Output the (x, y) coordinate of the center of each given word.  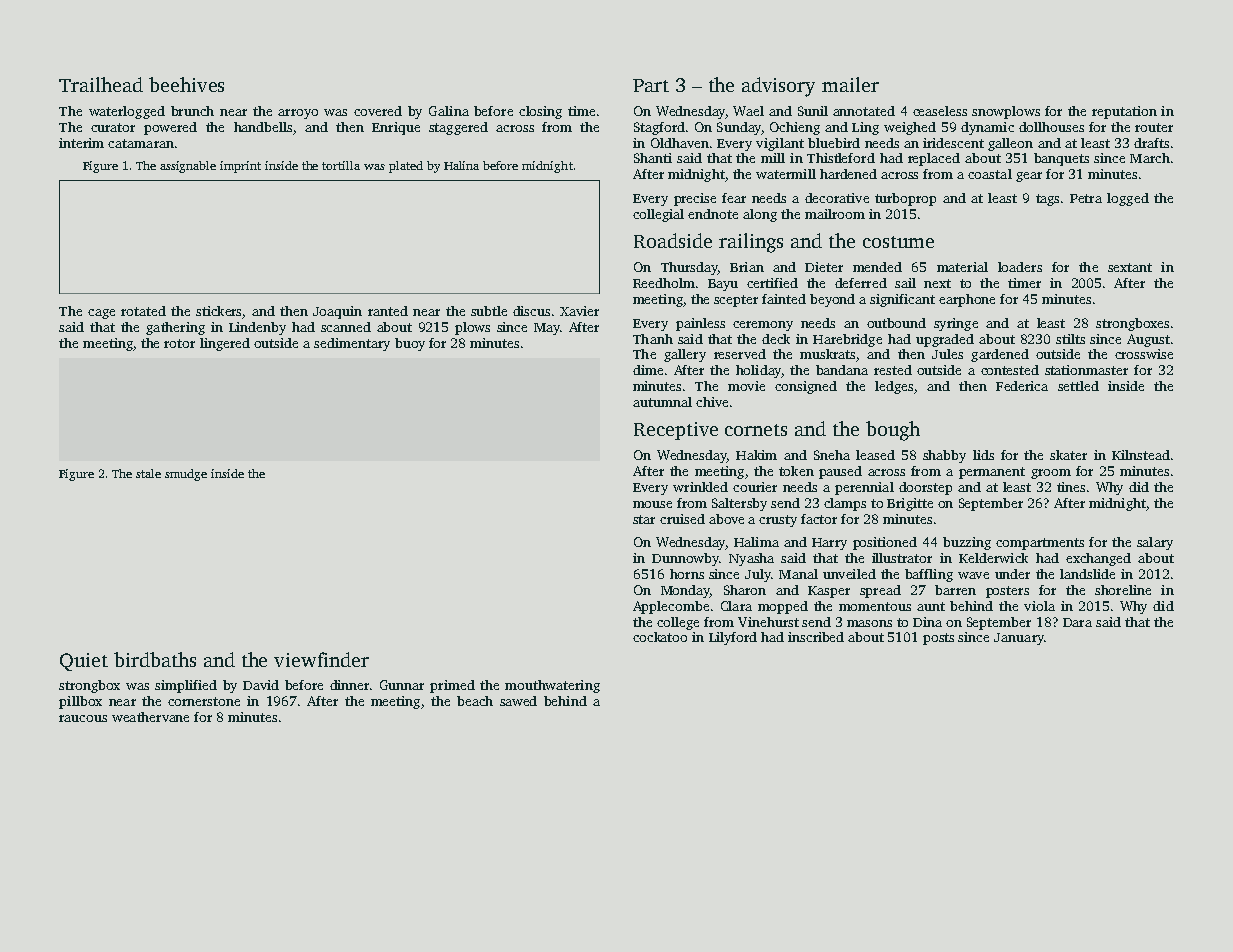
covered (378, 111)
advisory (778, 87)
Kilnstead (1141, 455)
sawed (518, 701)
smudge (186, 475)
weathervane (150, 717)
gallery (685, 355)
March (1150, 158)
